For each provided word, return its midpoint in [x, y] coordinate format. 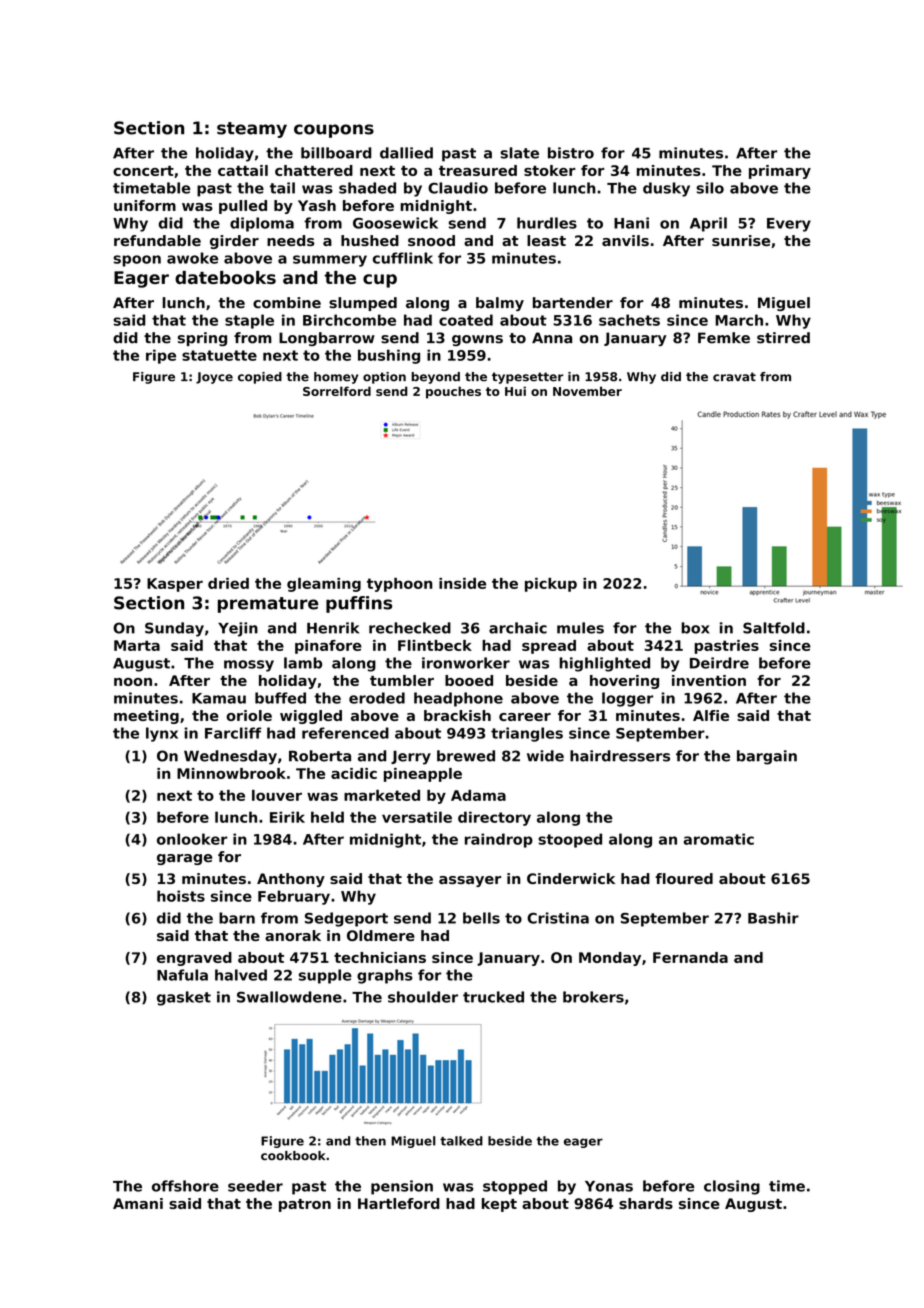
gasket [184, 998]
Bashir [773, 918]
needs [290, 240]
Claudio [458, 188]
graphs [385, 976]
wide [545, 756]
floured [684, 878]
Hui [515, 391]
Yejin [238, 629]
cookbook [293, 1155]
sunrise [741, 240]
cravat [734, 377]
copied [260, 378]
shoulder [423, 997]
